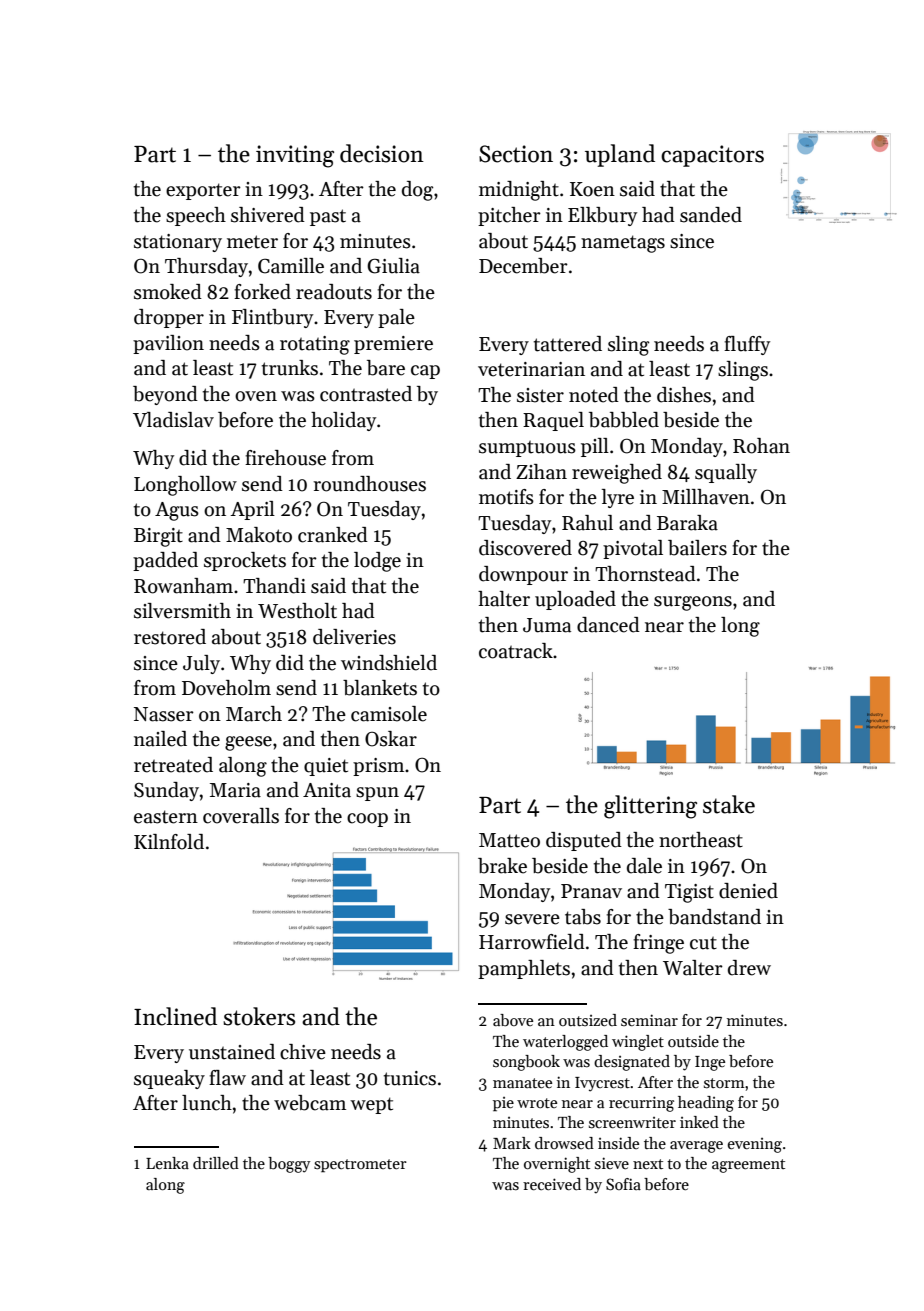 The image size is (924, 1311). I want to click on Section, so click(516, 154).
